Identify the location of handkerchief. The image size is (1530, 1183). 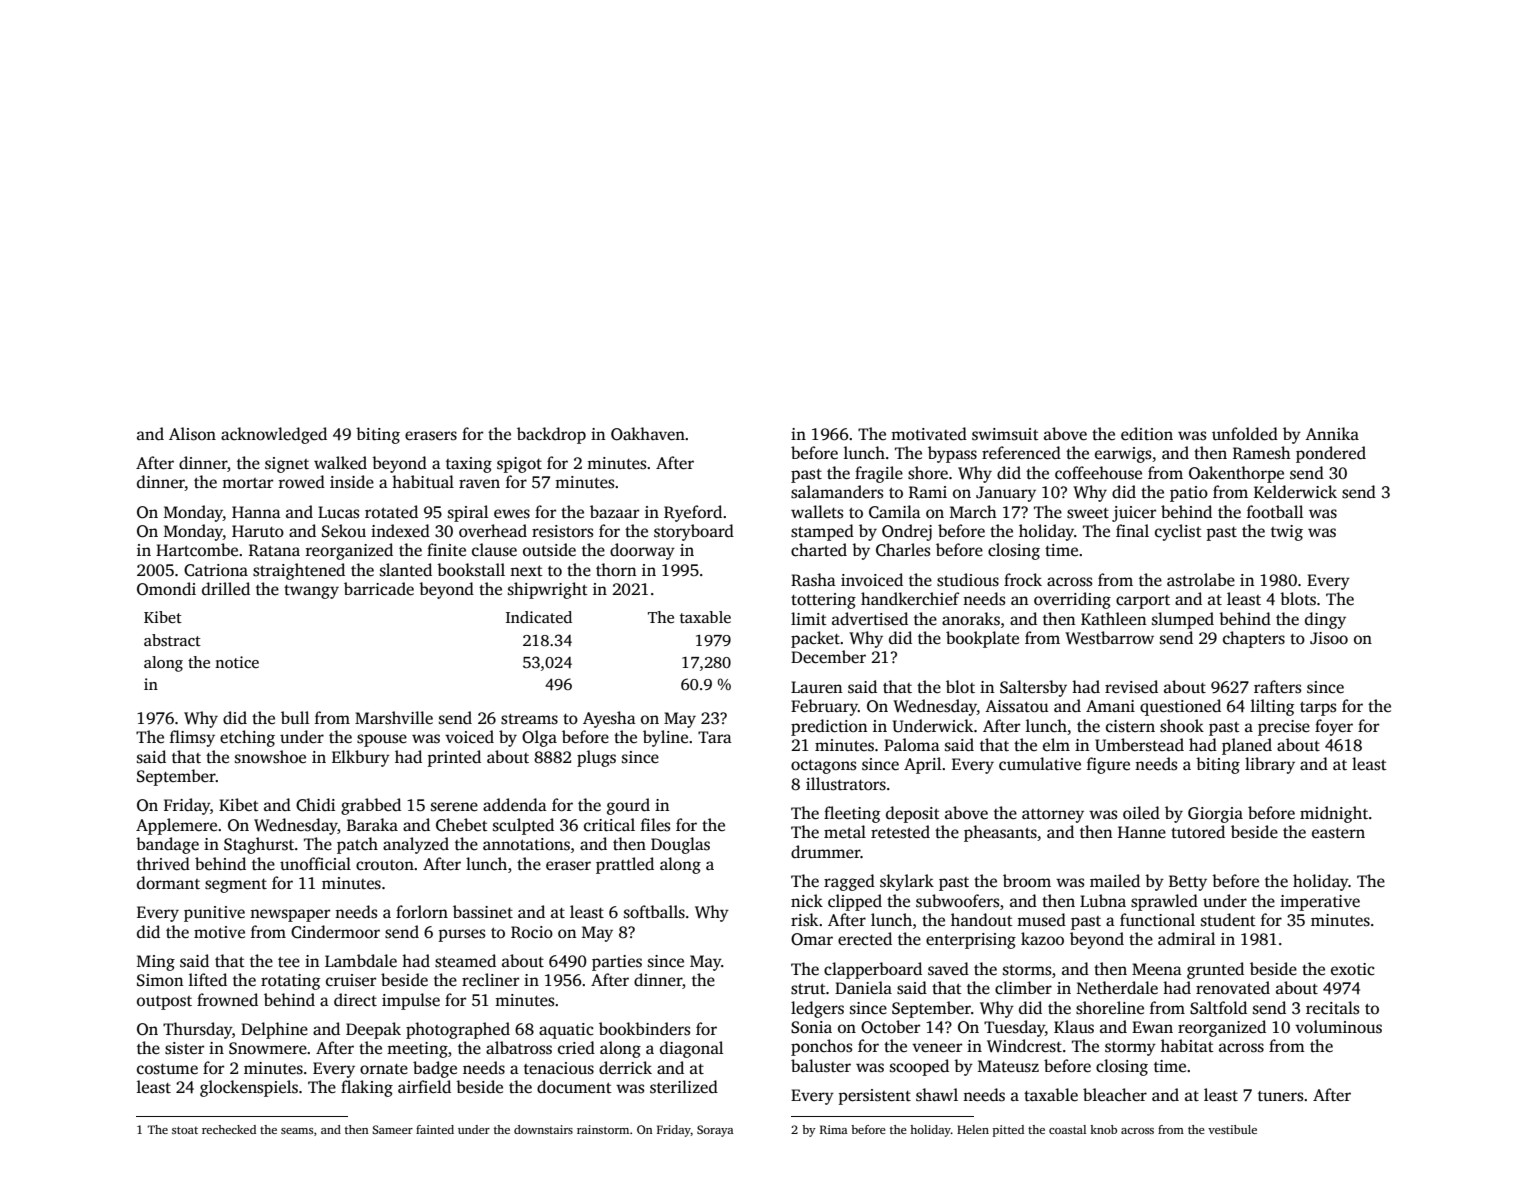
(910, 599).
